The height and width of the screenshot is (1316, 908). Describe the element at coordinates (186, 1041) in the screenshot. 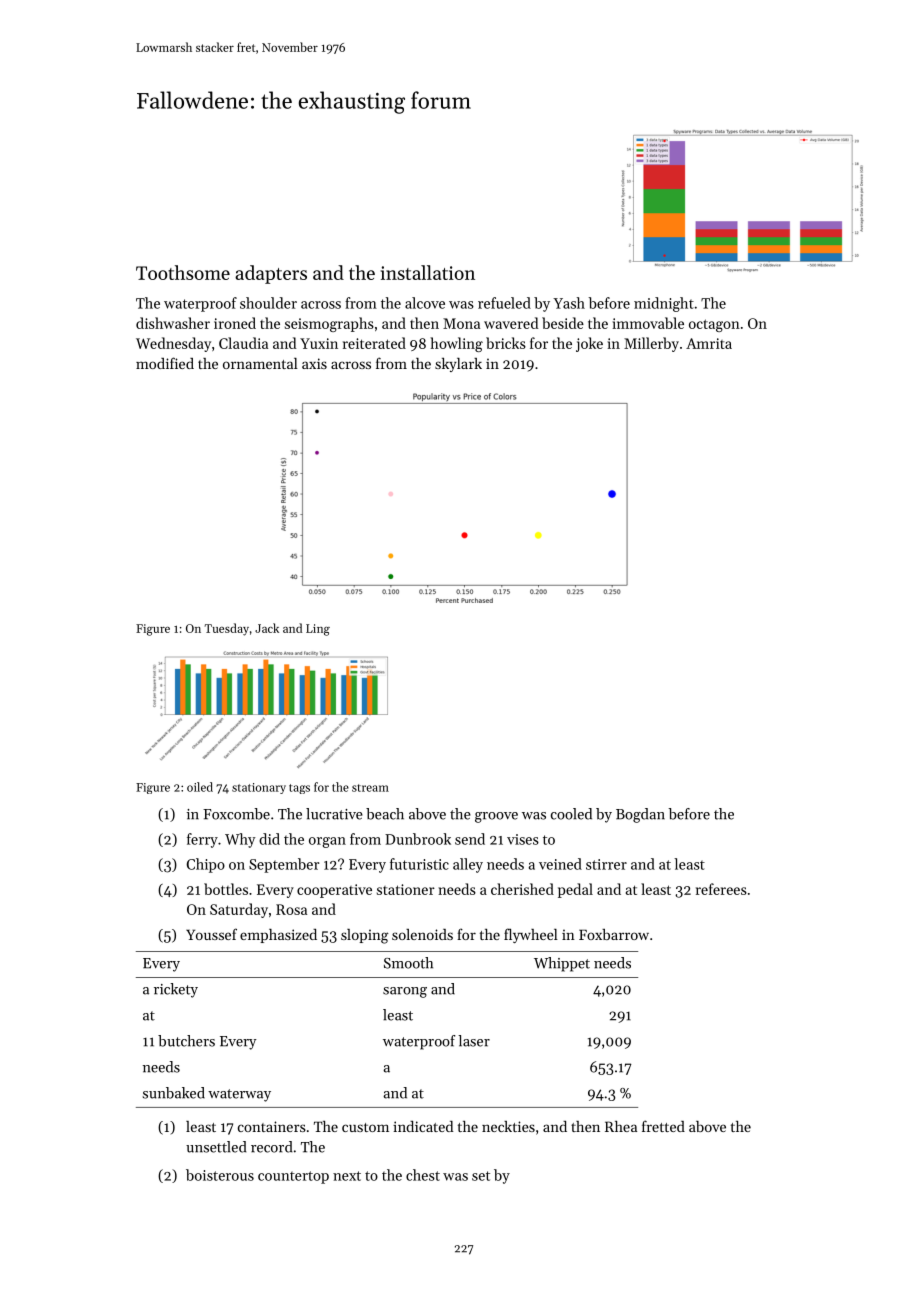

I see `butchers` at that location.
